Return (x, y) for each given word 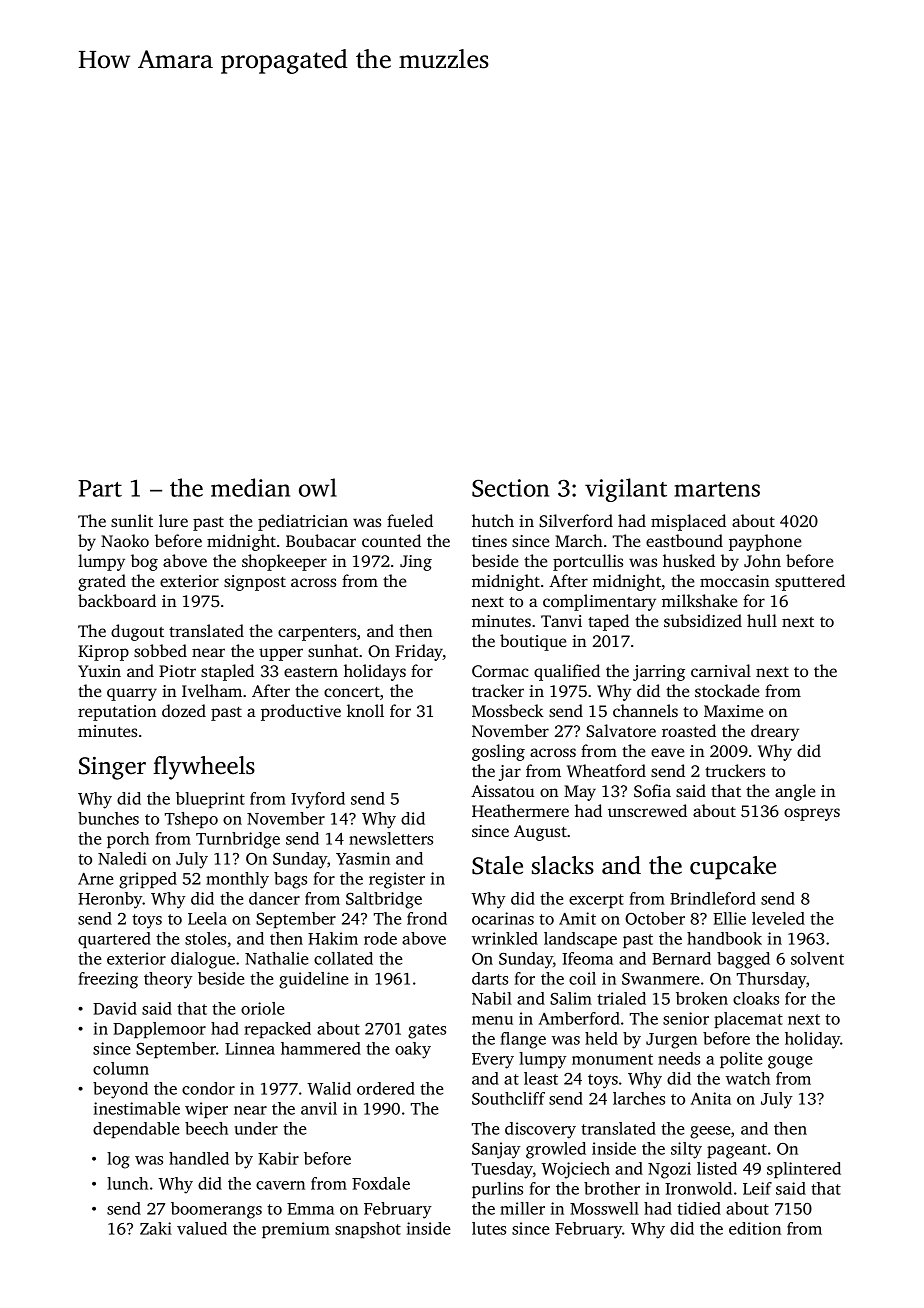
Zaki (156, 1228)
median (250, 487)
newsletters (391, 838)
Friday (419, 652)
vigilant (626, 490)
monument (612, 1059)
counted (391, 540)
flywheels (204, 768)
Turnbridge (238, 840)
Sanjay (496, 1150)
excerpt (596, 901)
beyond (120, 1090)
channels (645, 710)
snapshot (368, 1230)
